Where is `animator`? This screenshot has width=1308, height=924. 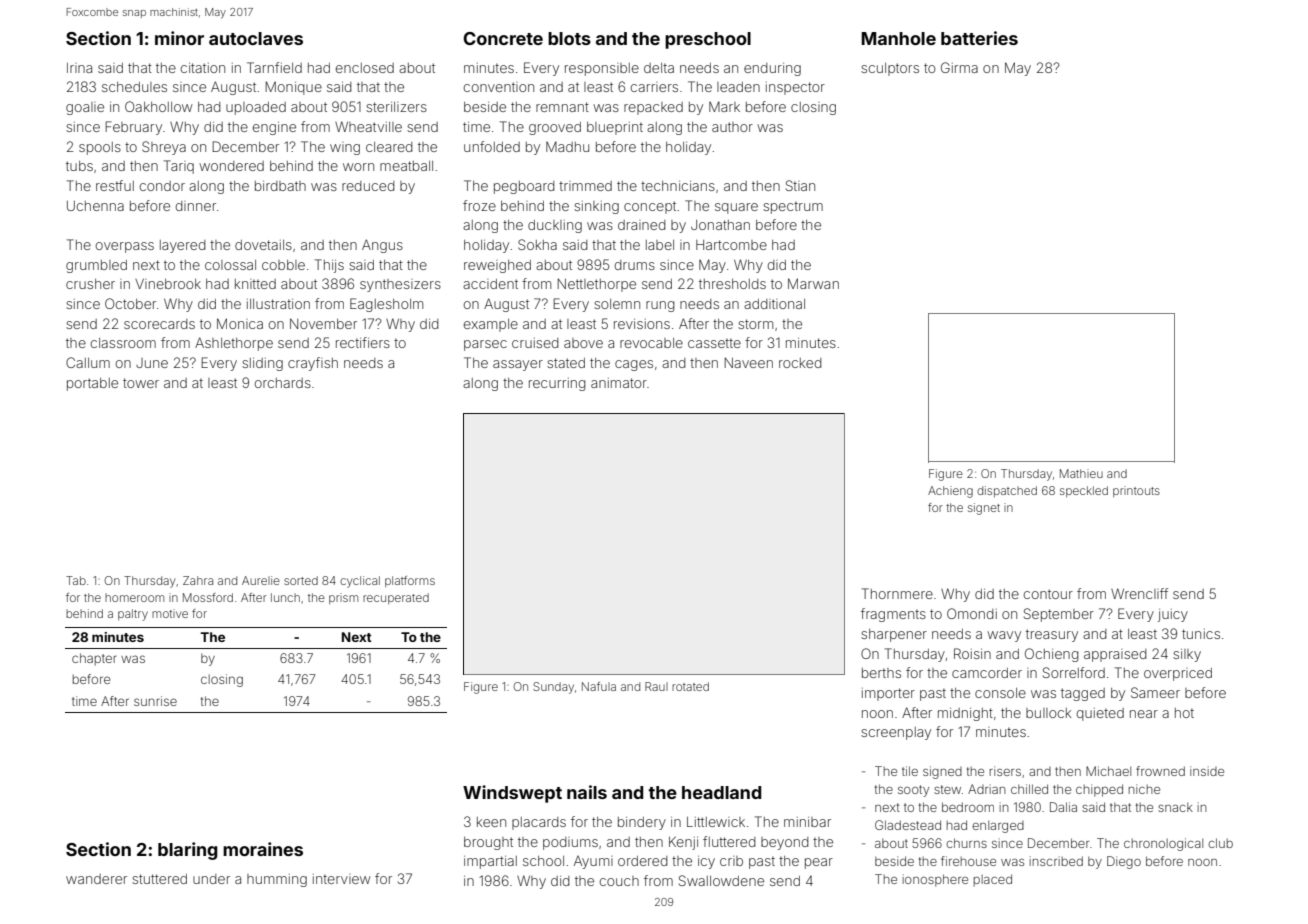
animator is located at coordinates (619, 383).
